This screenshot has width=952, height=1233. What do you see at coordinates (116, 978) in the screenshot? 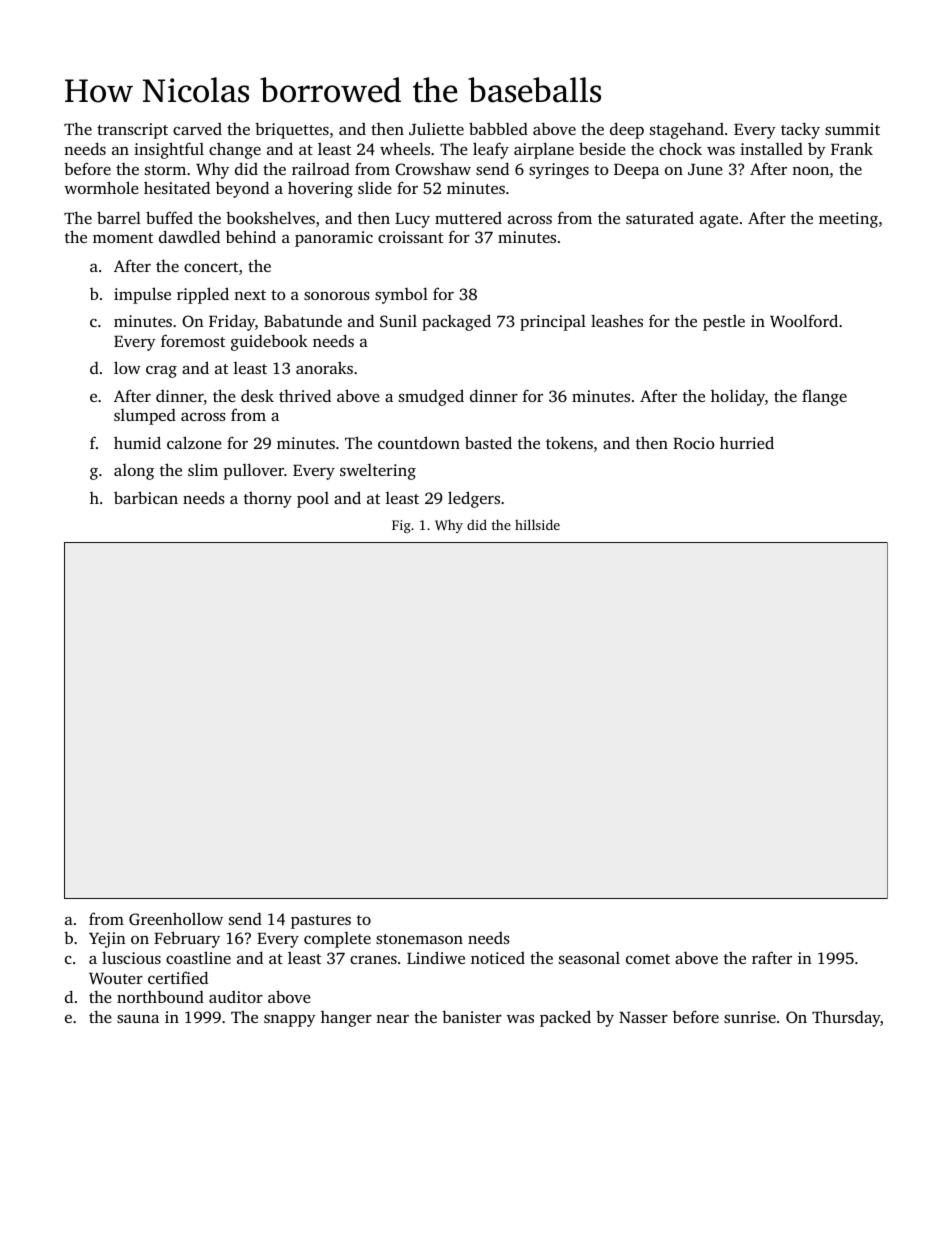
I see `Wouter` at bounding box center [116, 978].
